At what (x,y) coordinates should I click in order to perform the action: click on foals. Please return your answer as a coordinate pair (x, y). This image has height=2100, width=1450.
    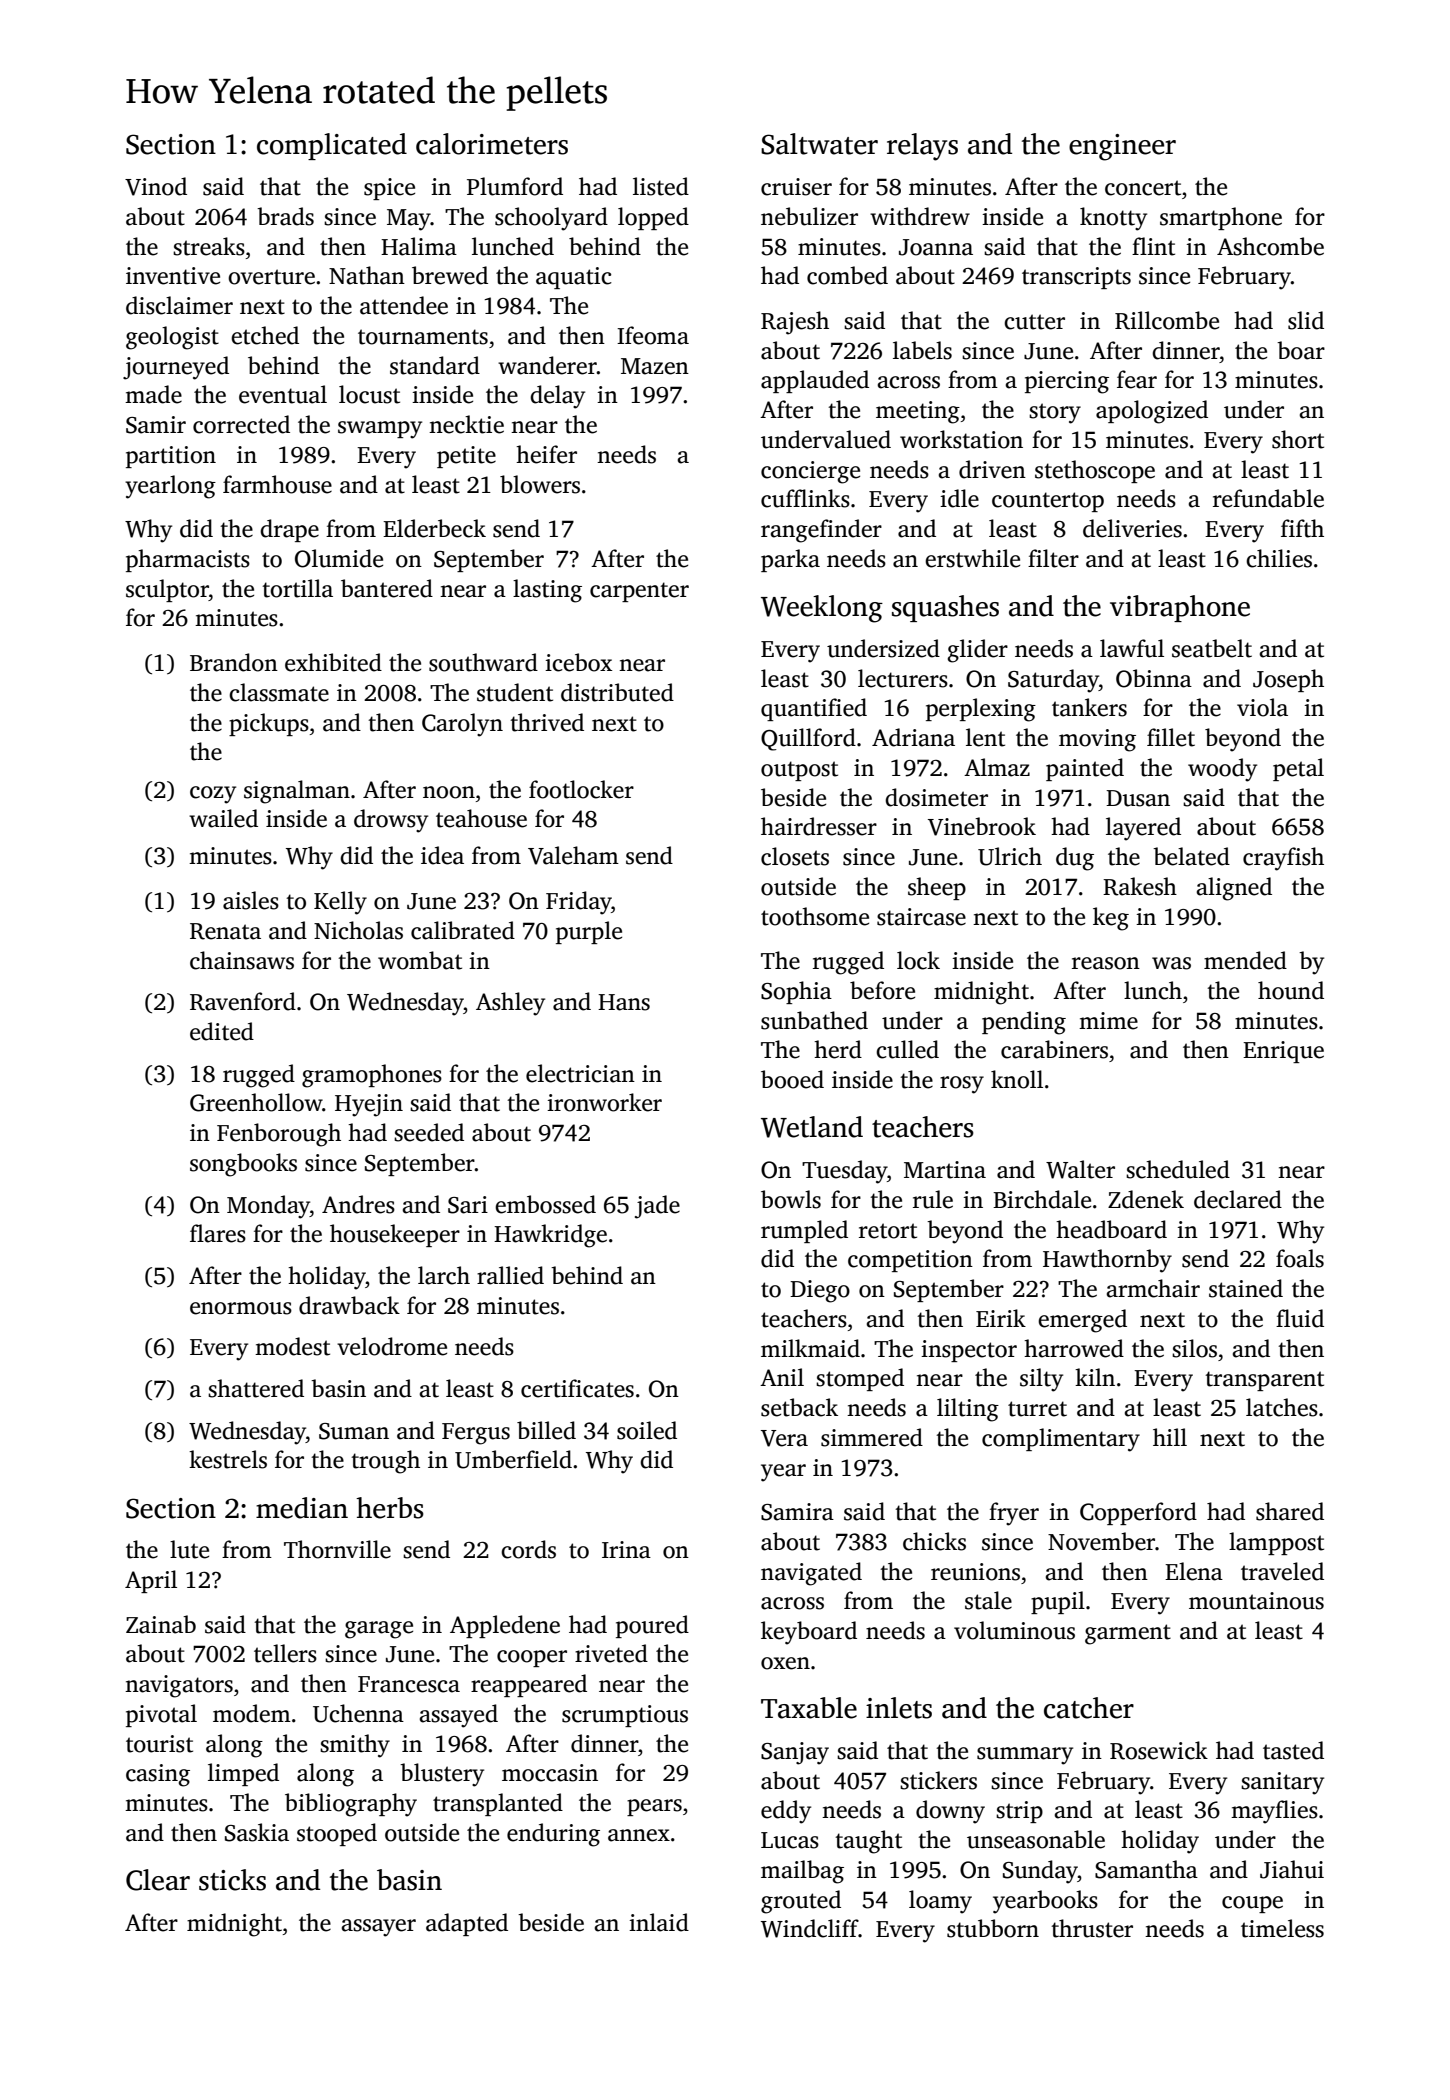
    Looking at the image, I should click on (1300, 1258).
